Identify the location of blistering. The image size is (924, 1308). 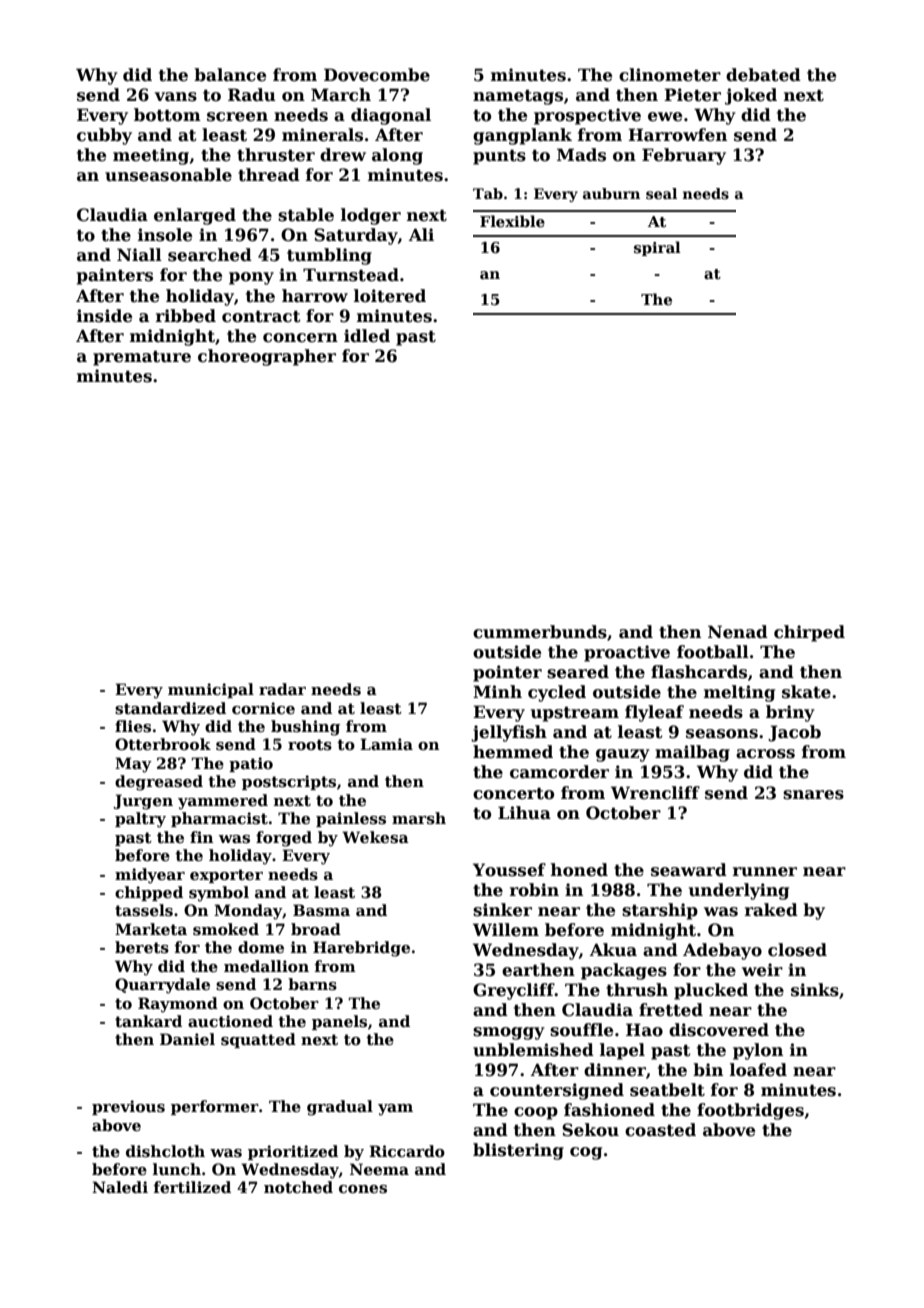
(518, 1151).
